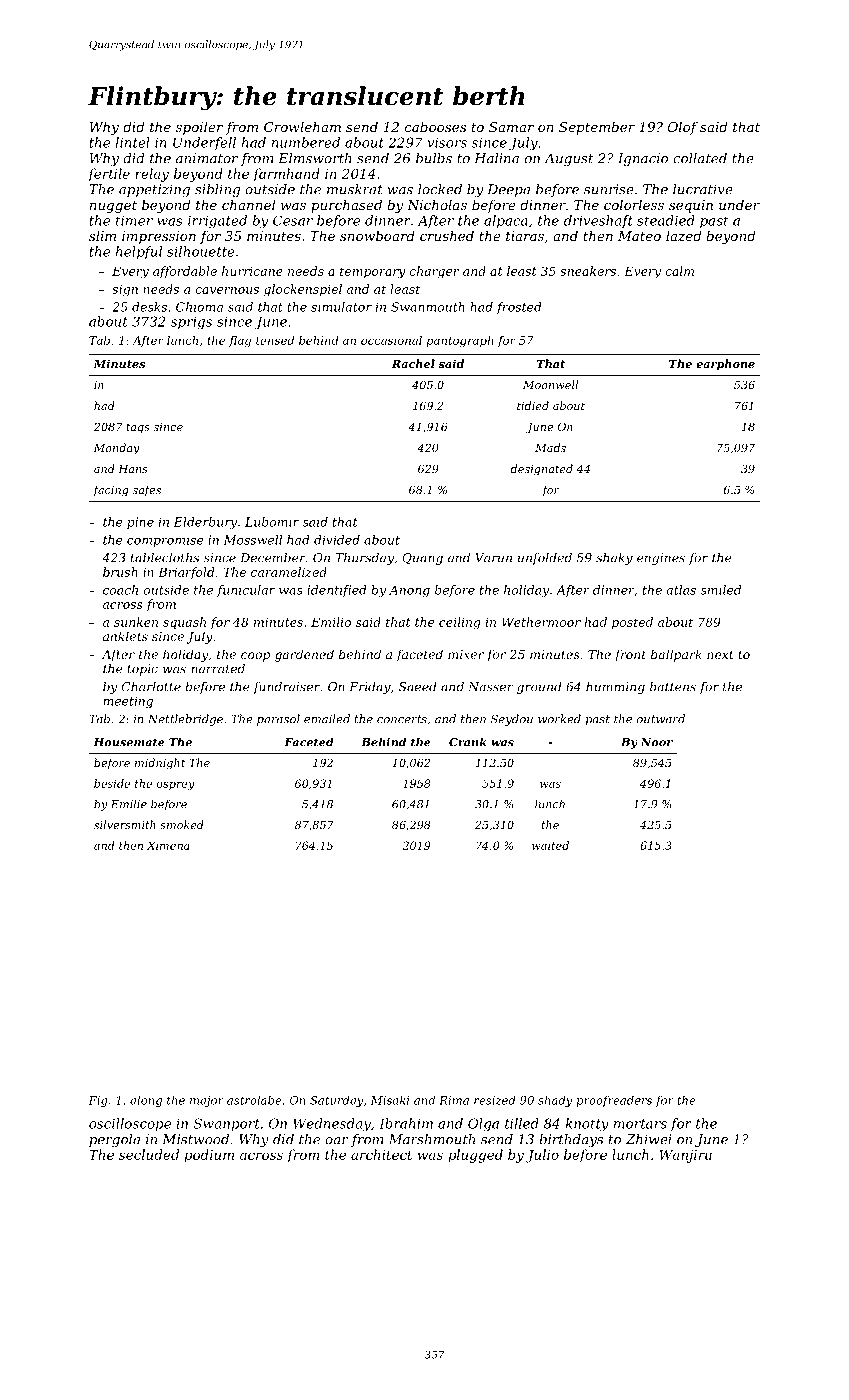 Image resolution: width=849 pixels, height=1400 pixels. Describe the element at coordinates (685, 1156) in the image. I see `Wanjiru` at that location.
